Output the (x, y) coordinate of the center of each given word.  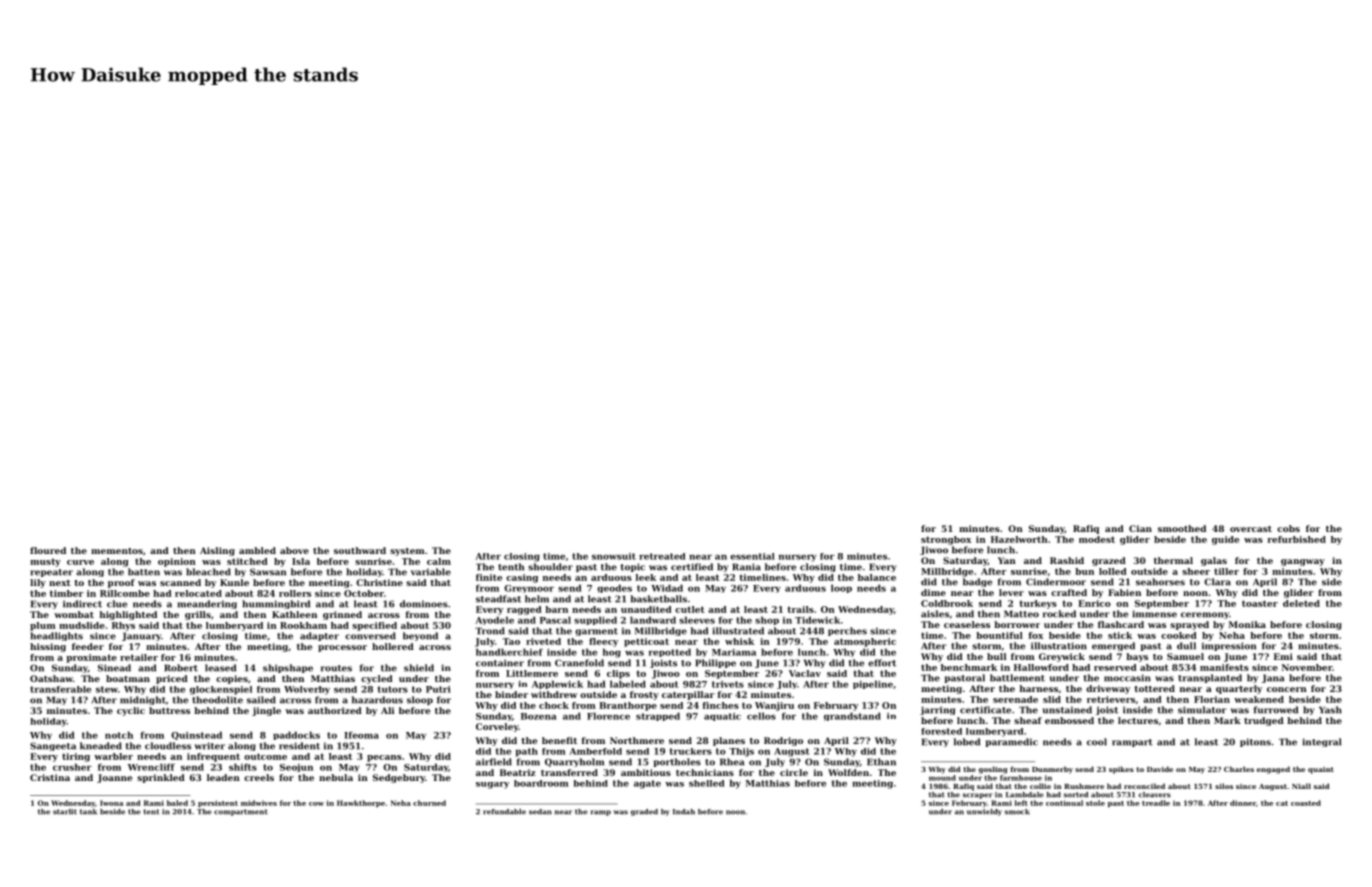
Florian (1212, 699)
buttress (169, 710)
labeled (628, 684)
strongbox (946, 540)
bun (1084, 571)
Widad (667, 588)
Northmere (637, 740)
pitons (1255, 742)
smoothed (1182, 528)
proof (121, 583)
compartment (241, 812)
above (294, 550)
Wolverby (307, 690)
